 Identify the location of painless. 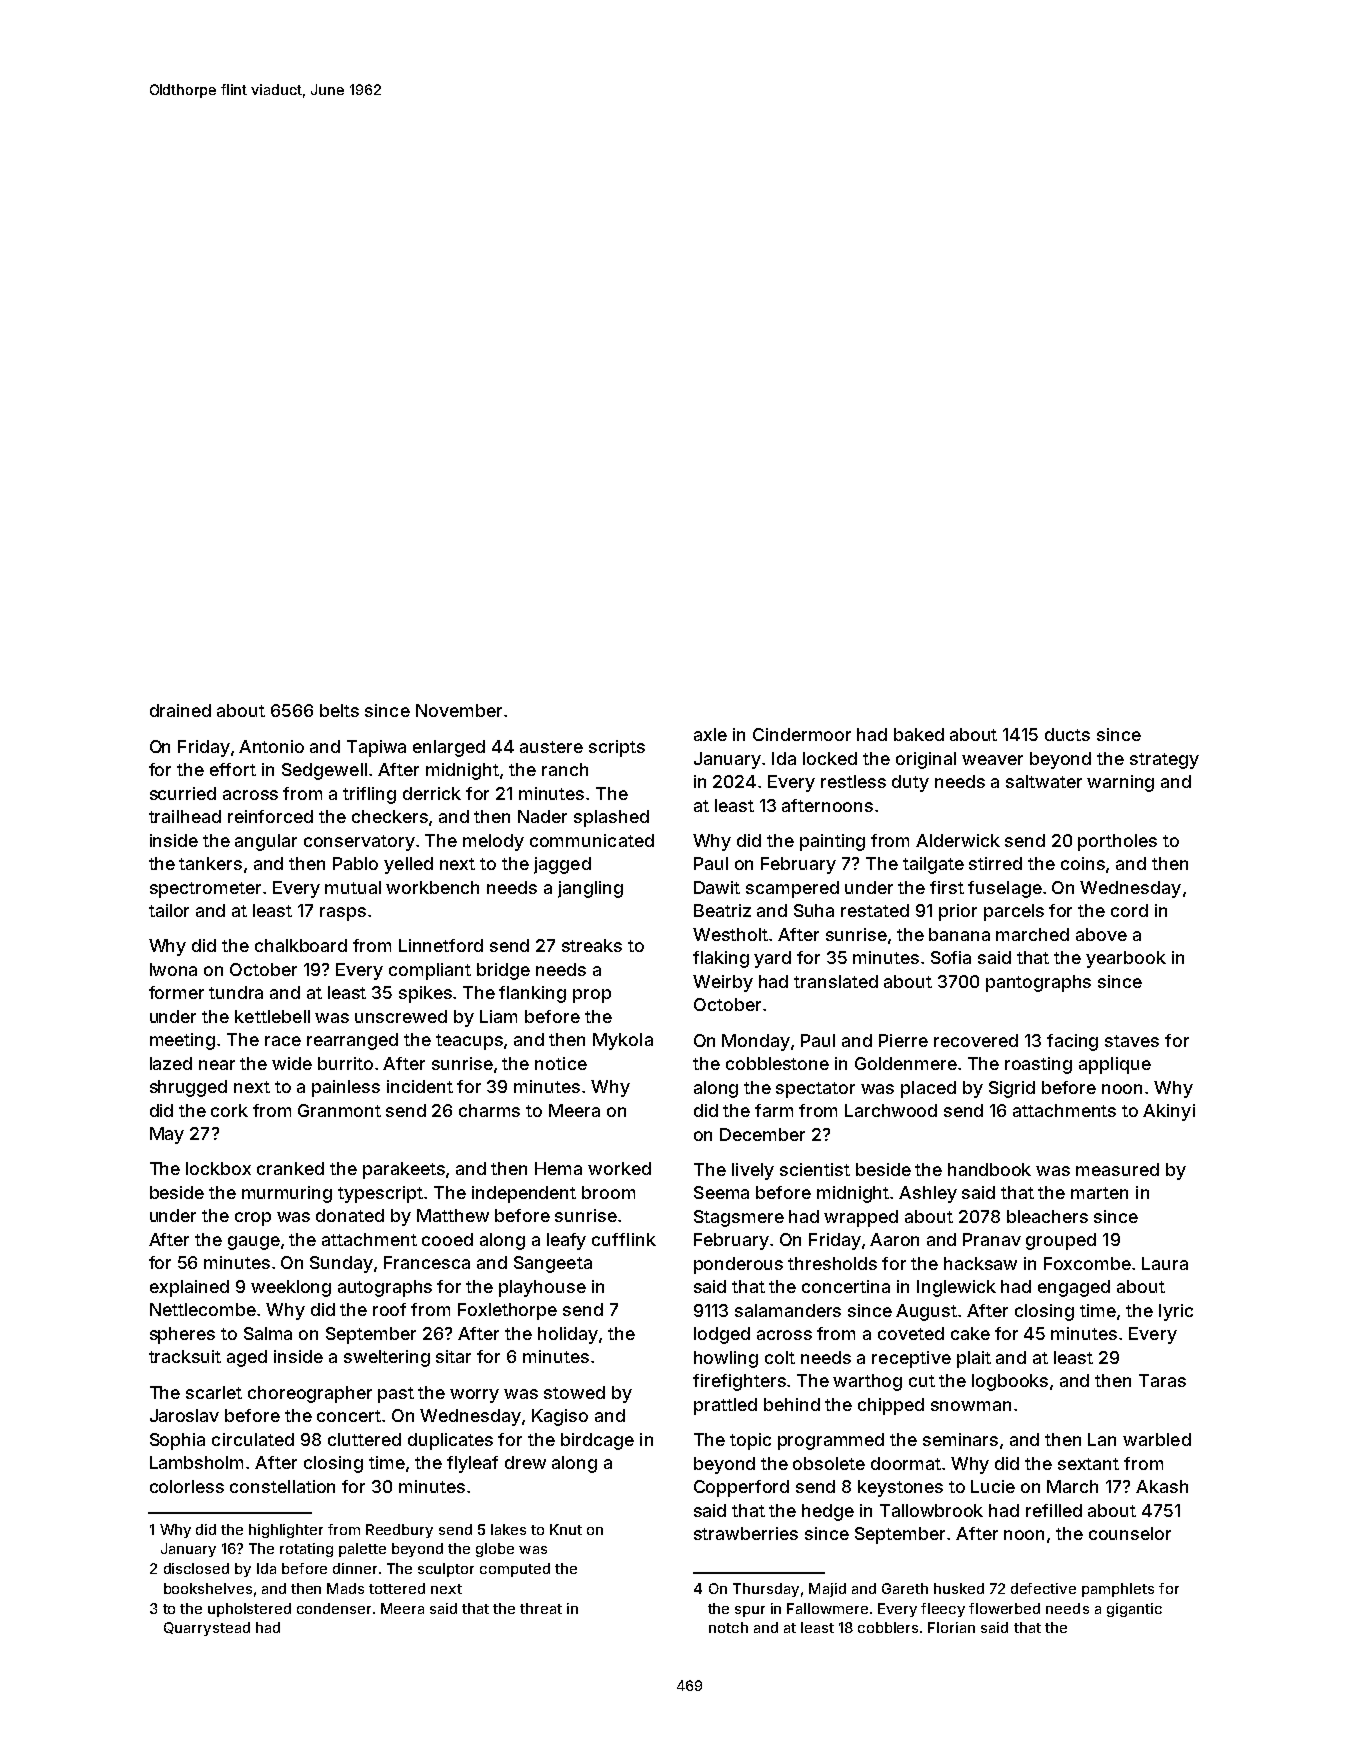
(346, 1088).
